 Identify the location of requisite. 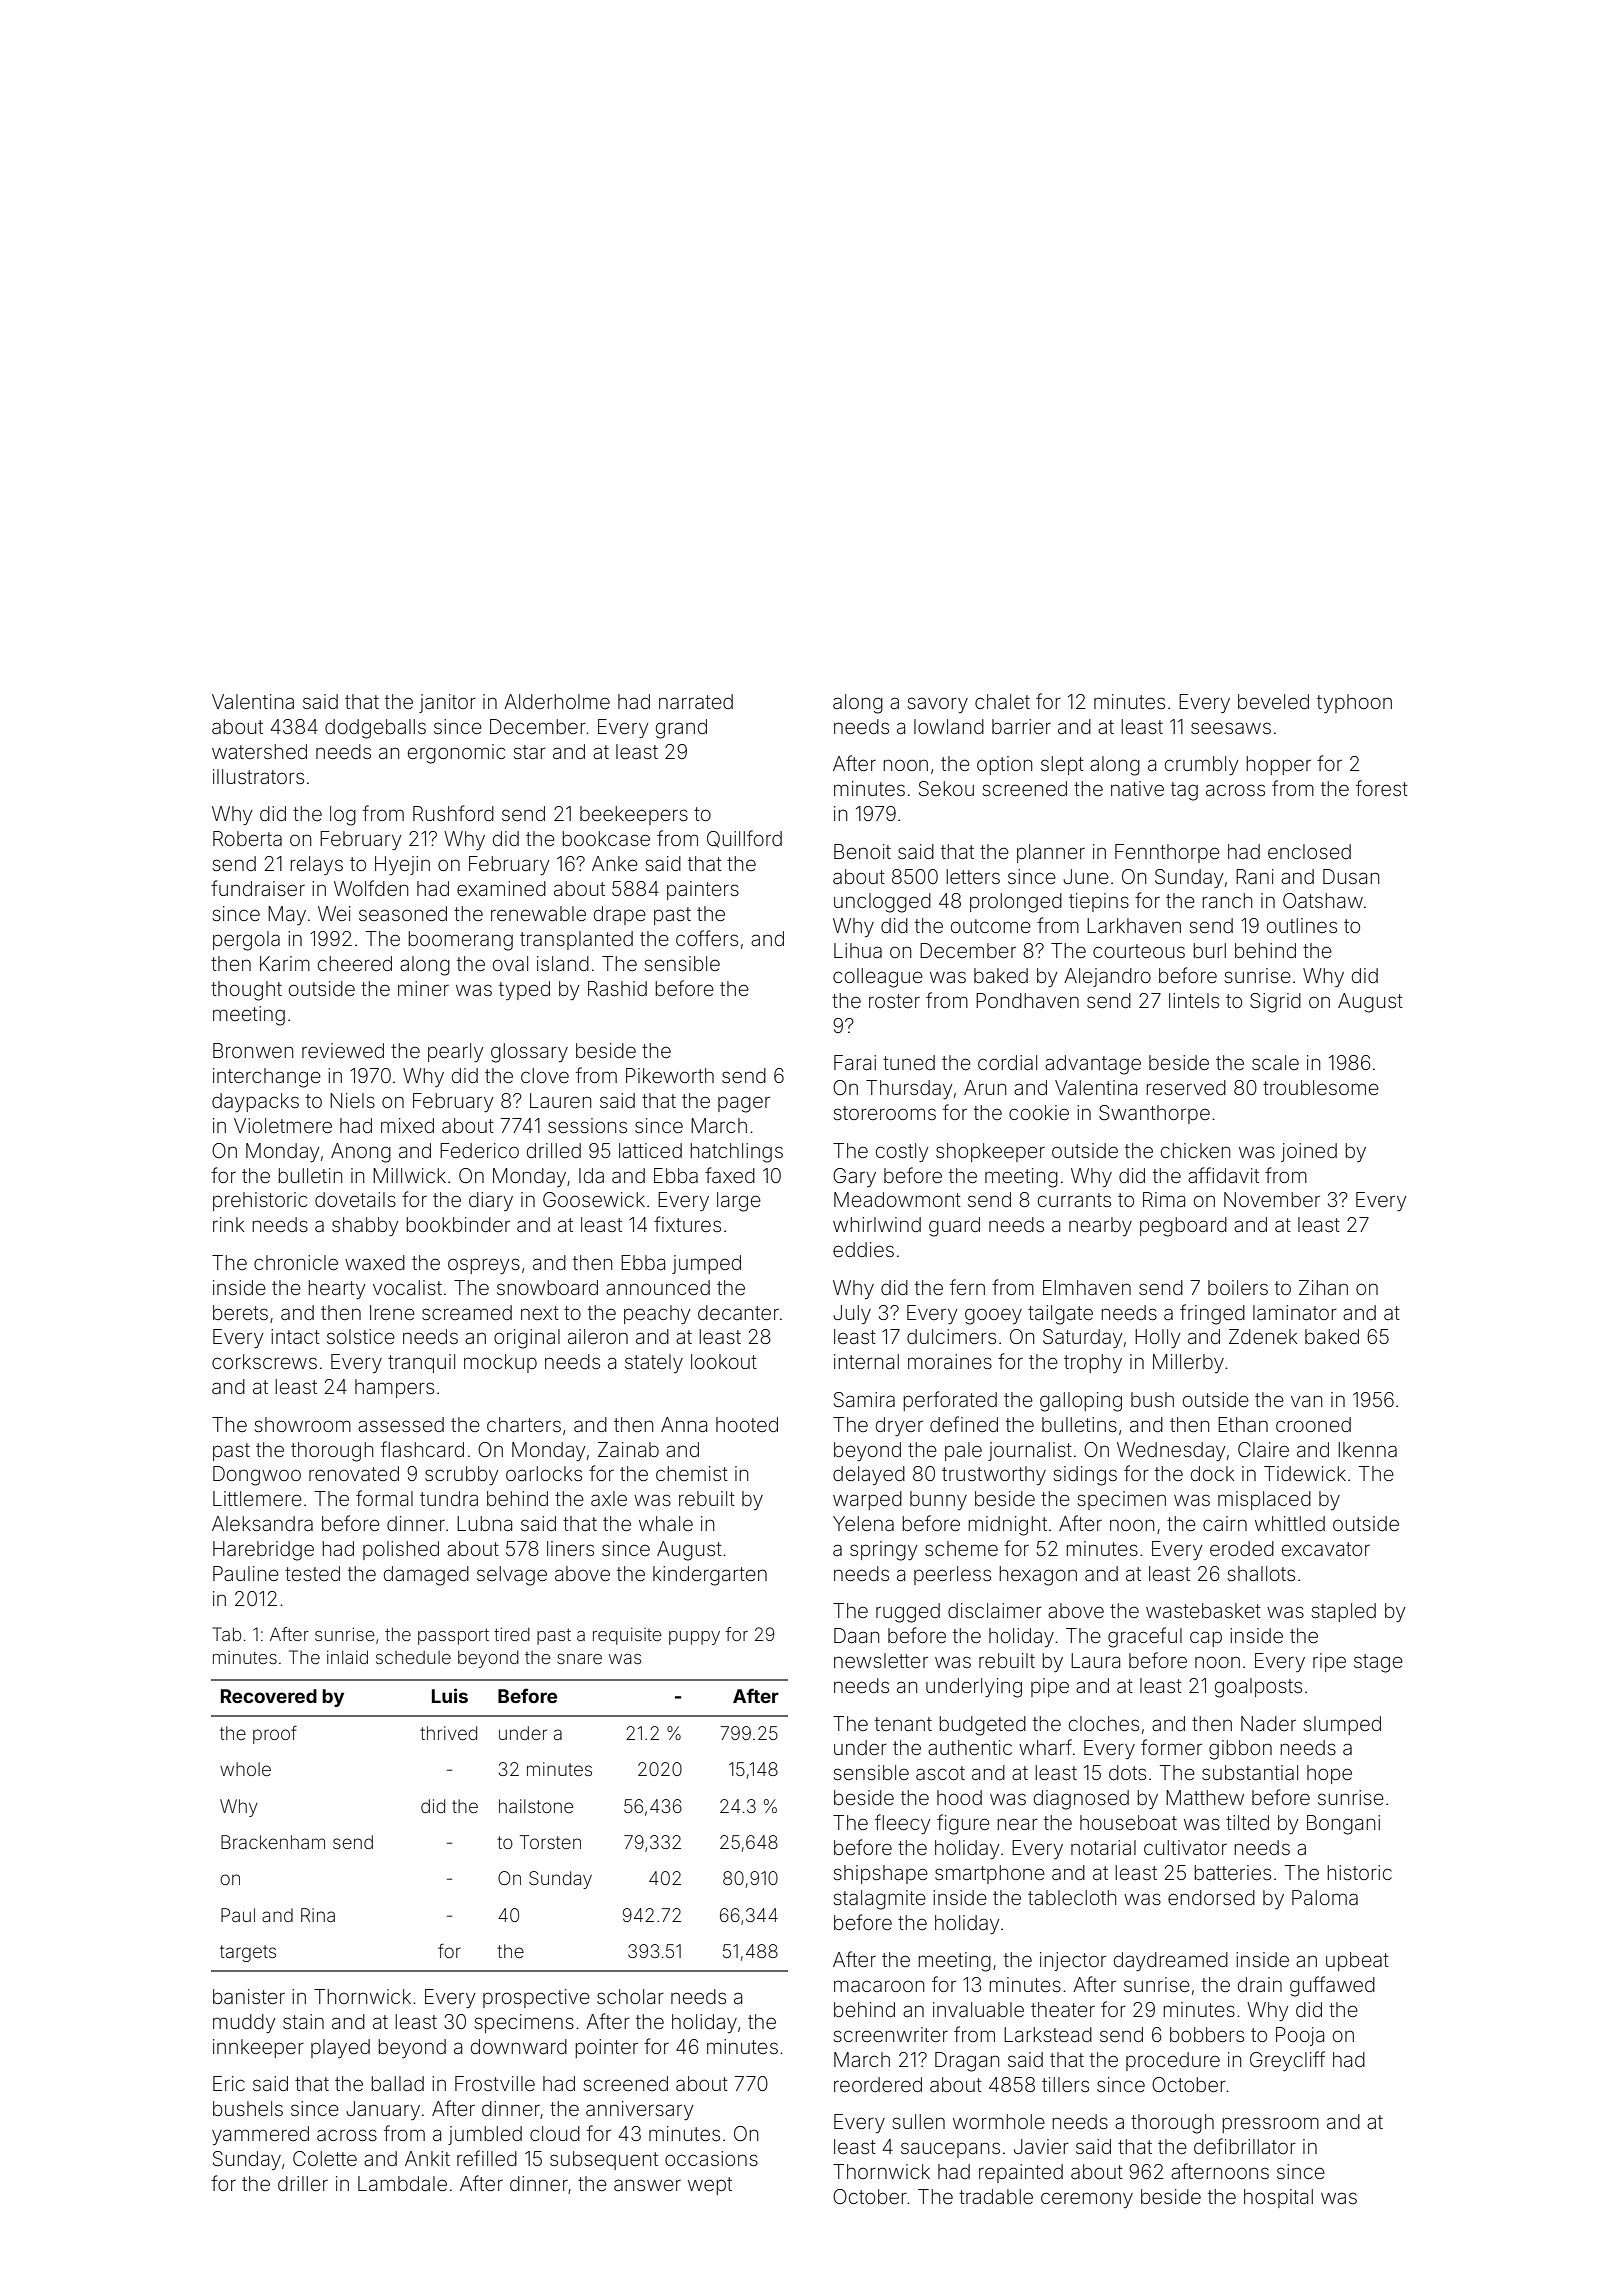
(627, 1636).
